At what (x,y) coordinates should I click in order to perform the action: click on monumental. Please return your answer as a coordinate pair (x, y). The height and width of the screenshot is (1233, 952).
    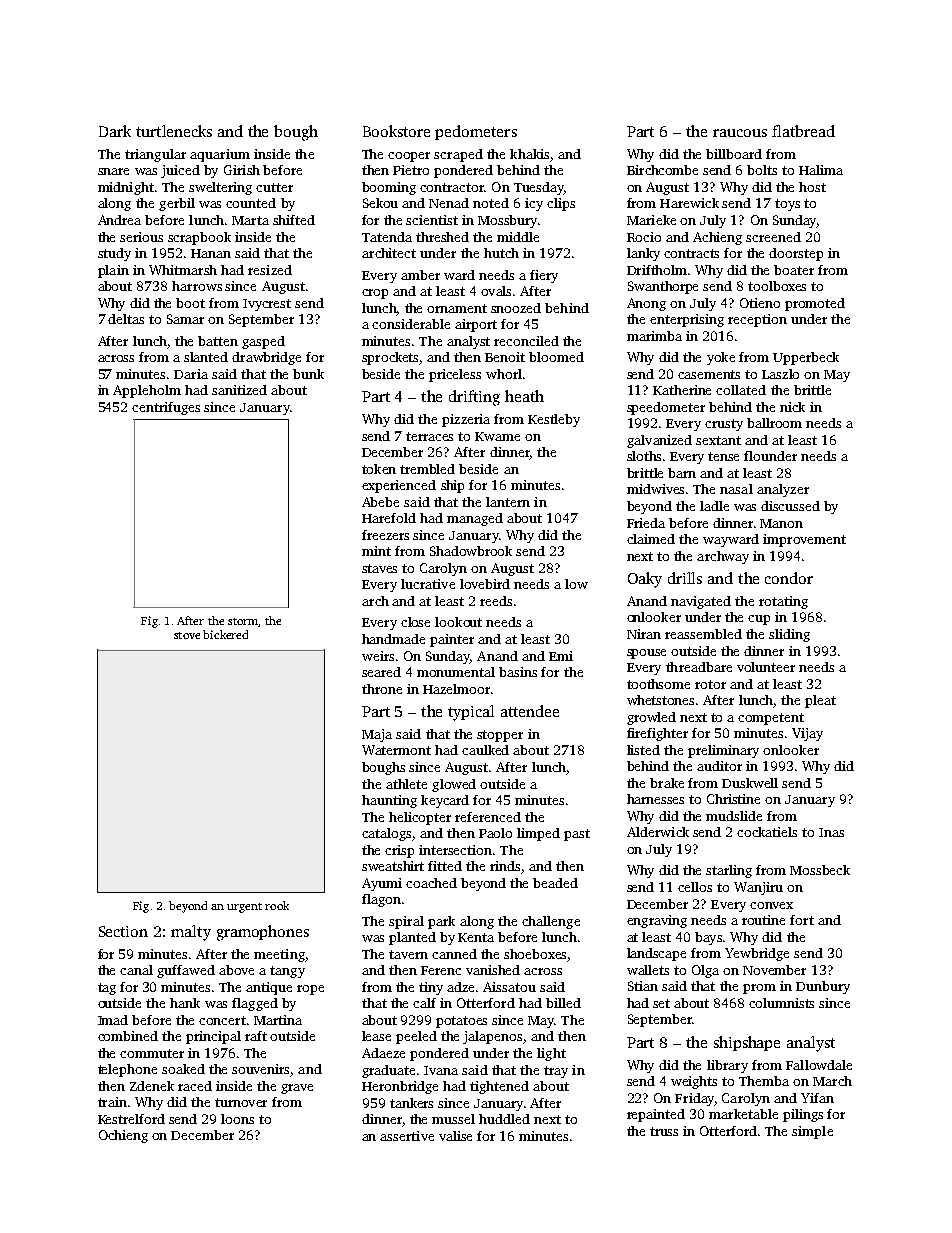
    Looking at the image, I should click on (456, 672).
